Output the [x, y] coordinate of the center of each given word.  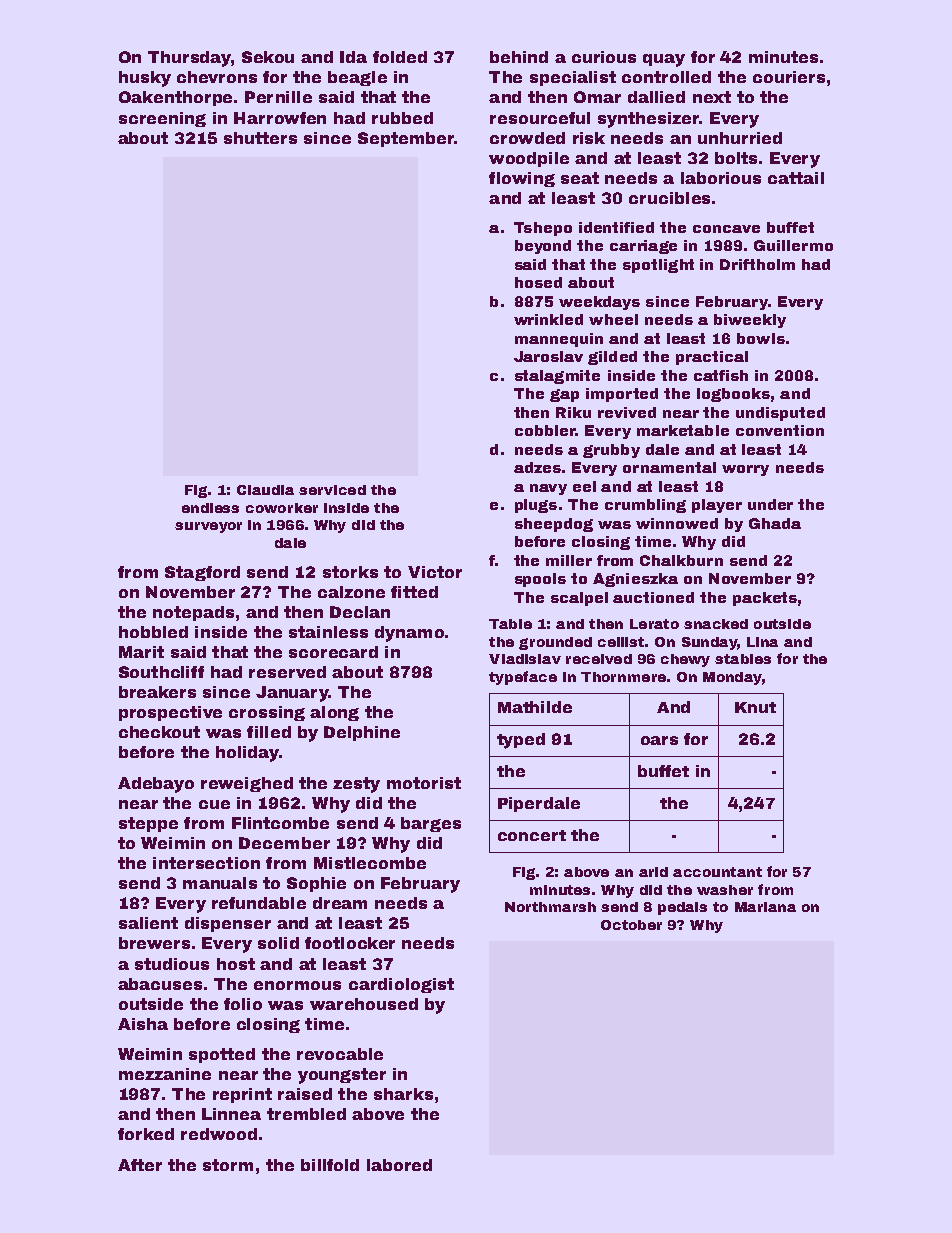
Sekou [268, 57]
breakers [157, 692]
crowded [527, 138]
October [631, 925]
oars [659, 740]
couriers [789, 77]
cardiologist [401, 985]
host [236, 964]
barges [431, 824]
